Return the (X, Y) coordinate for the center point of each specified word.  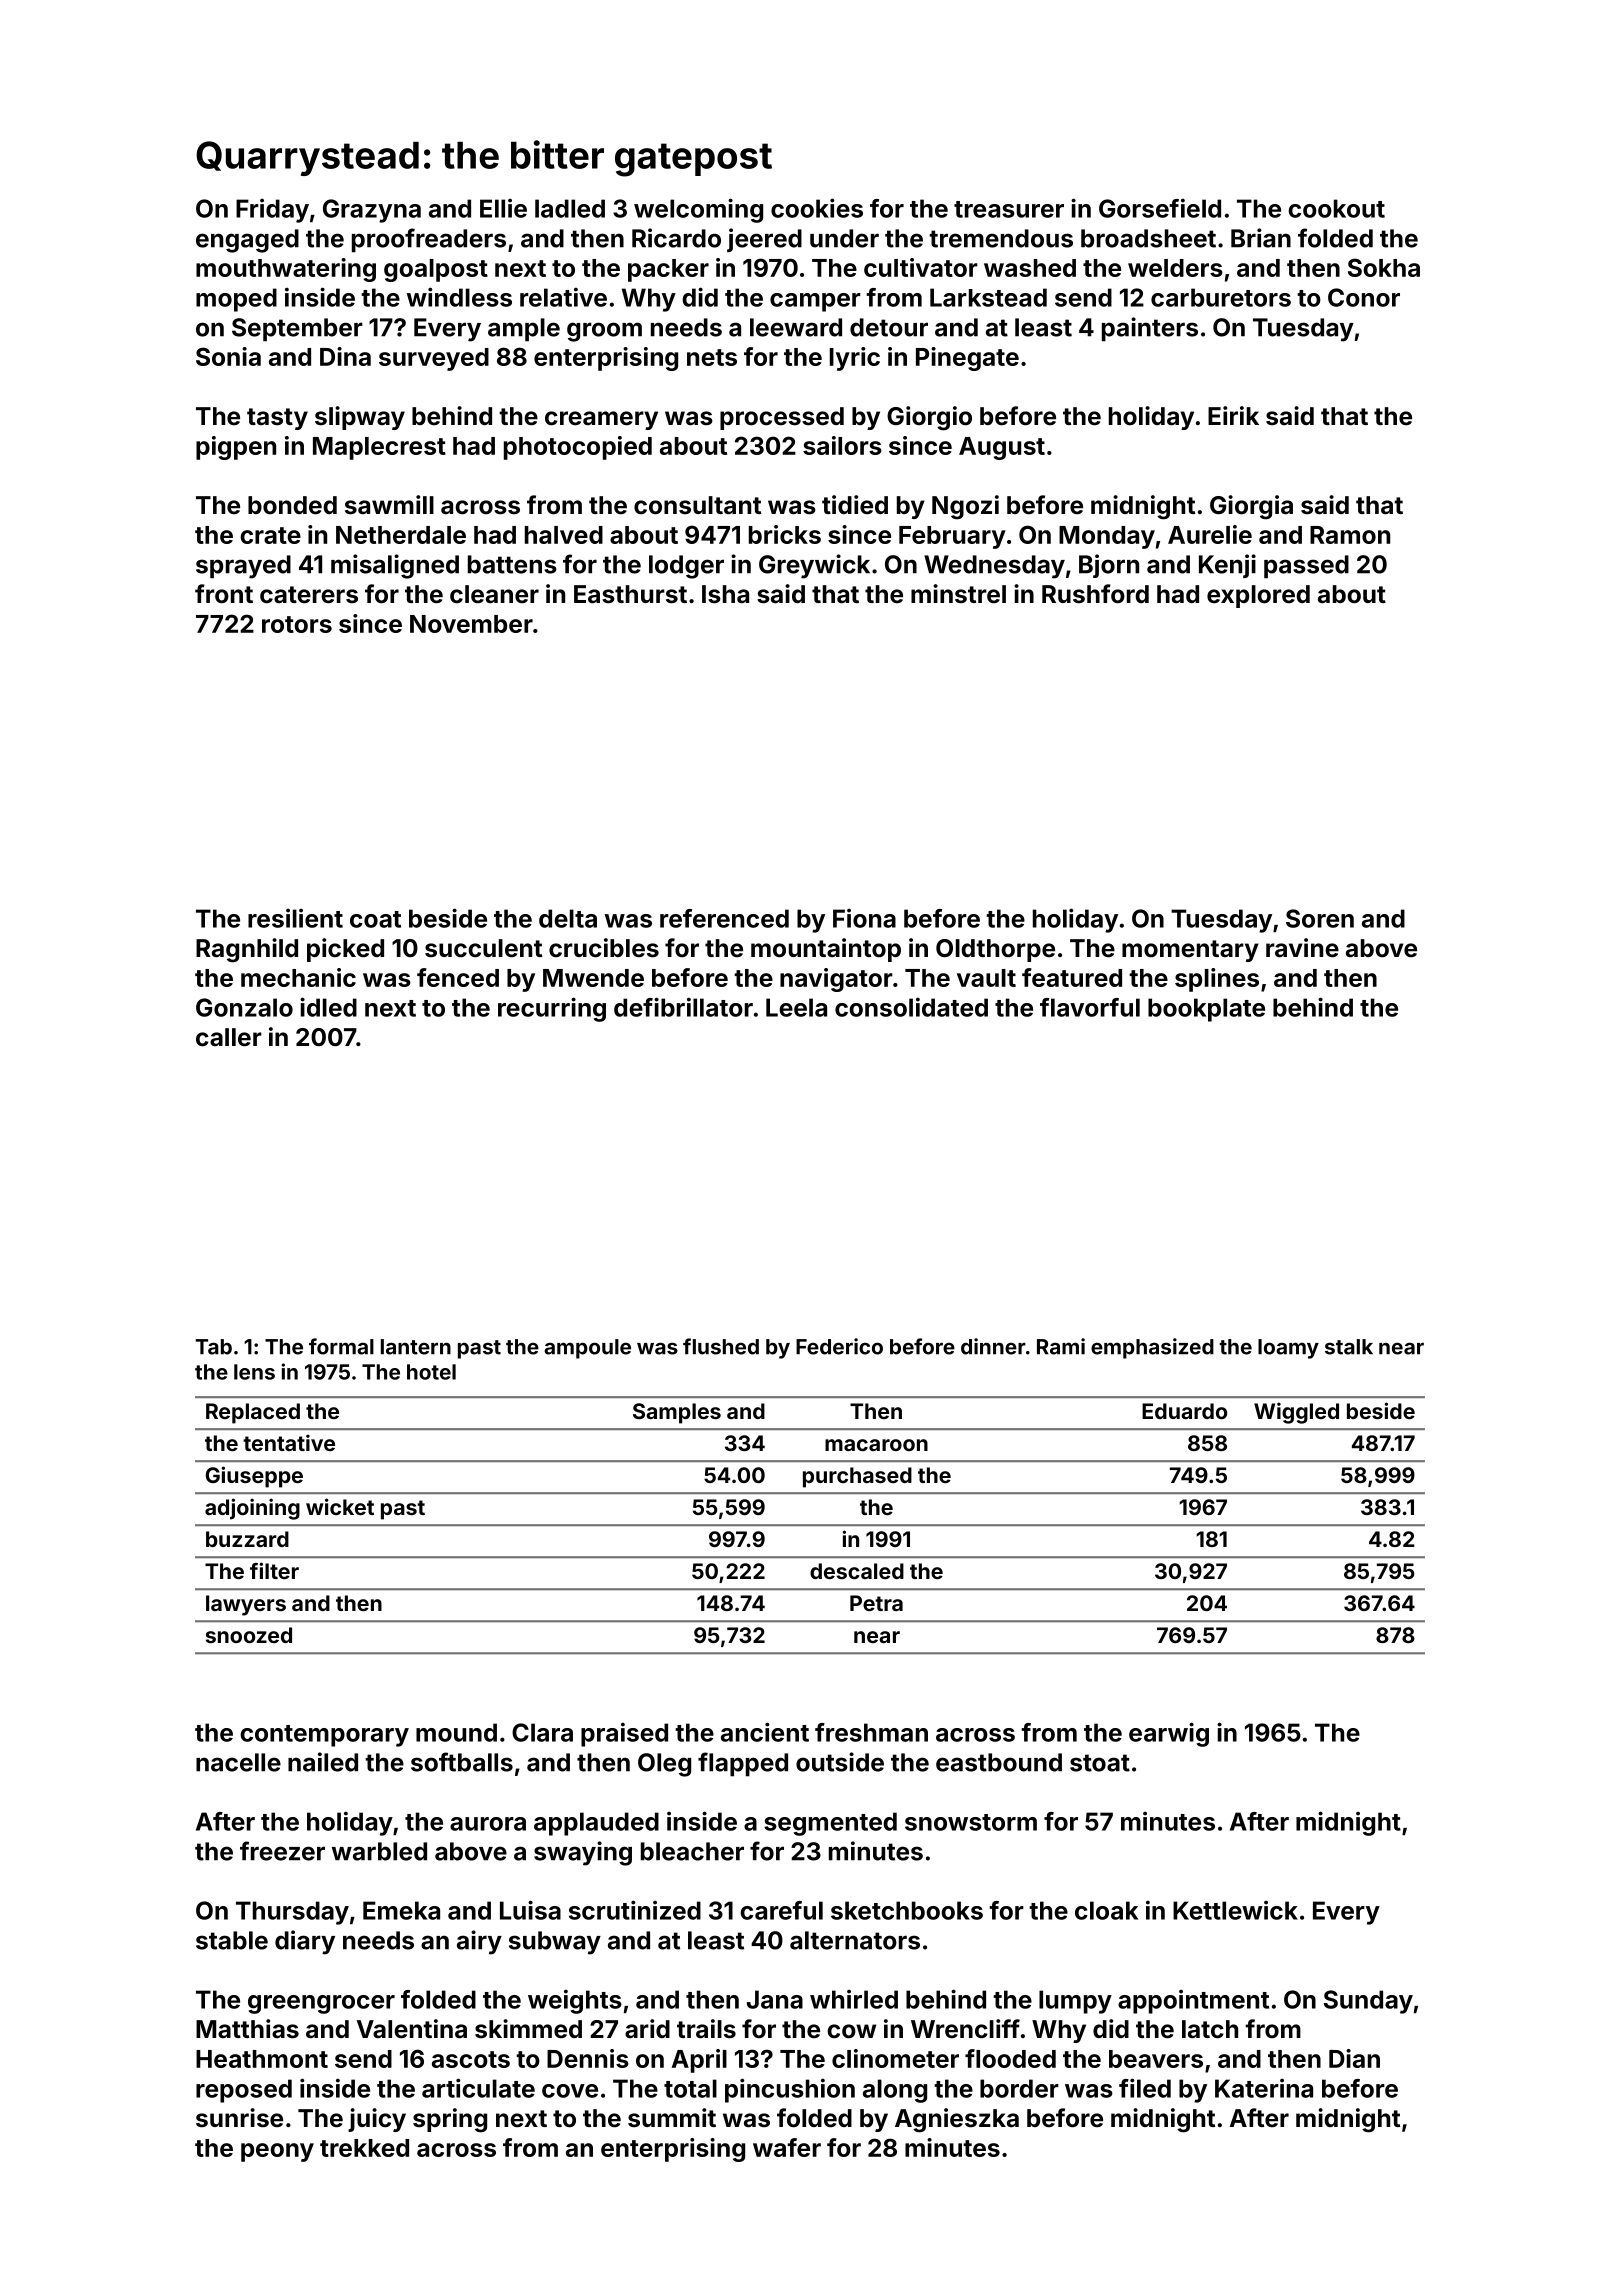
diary (305, 1942)
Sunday (1368, 2002)
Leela (796, 1007)
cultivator (921, 267)
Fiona (864, 918)
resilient (295, 918)
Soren (1320, 918)
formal (341, 1346)
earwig (1169, 1734)
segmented (830, 1824)
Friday (272, 211)
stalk (1349, 1347)
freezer (282, 1851)
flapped (743, 1764)
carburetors (1221, 297)
